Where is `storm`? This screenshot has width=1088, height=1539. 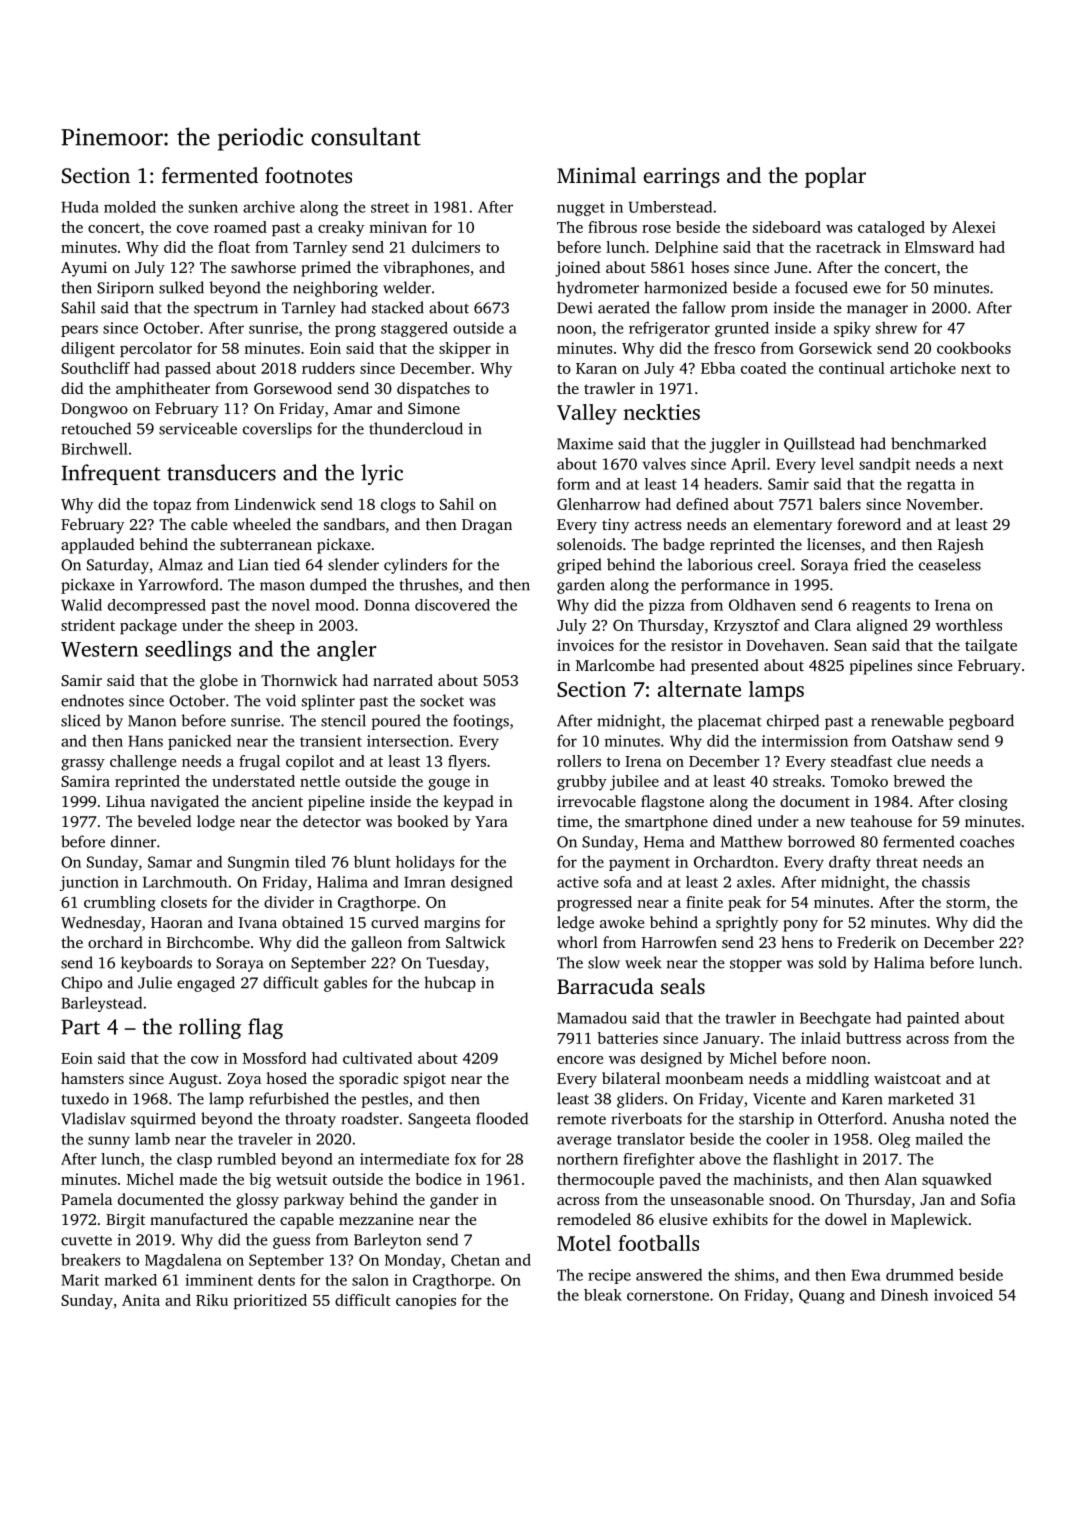
storm is located at coordinates (966, 903).
